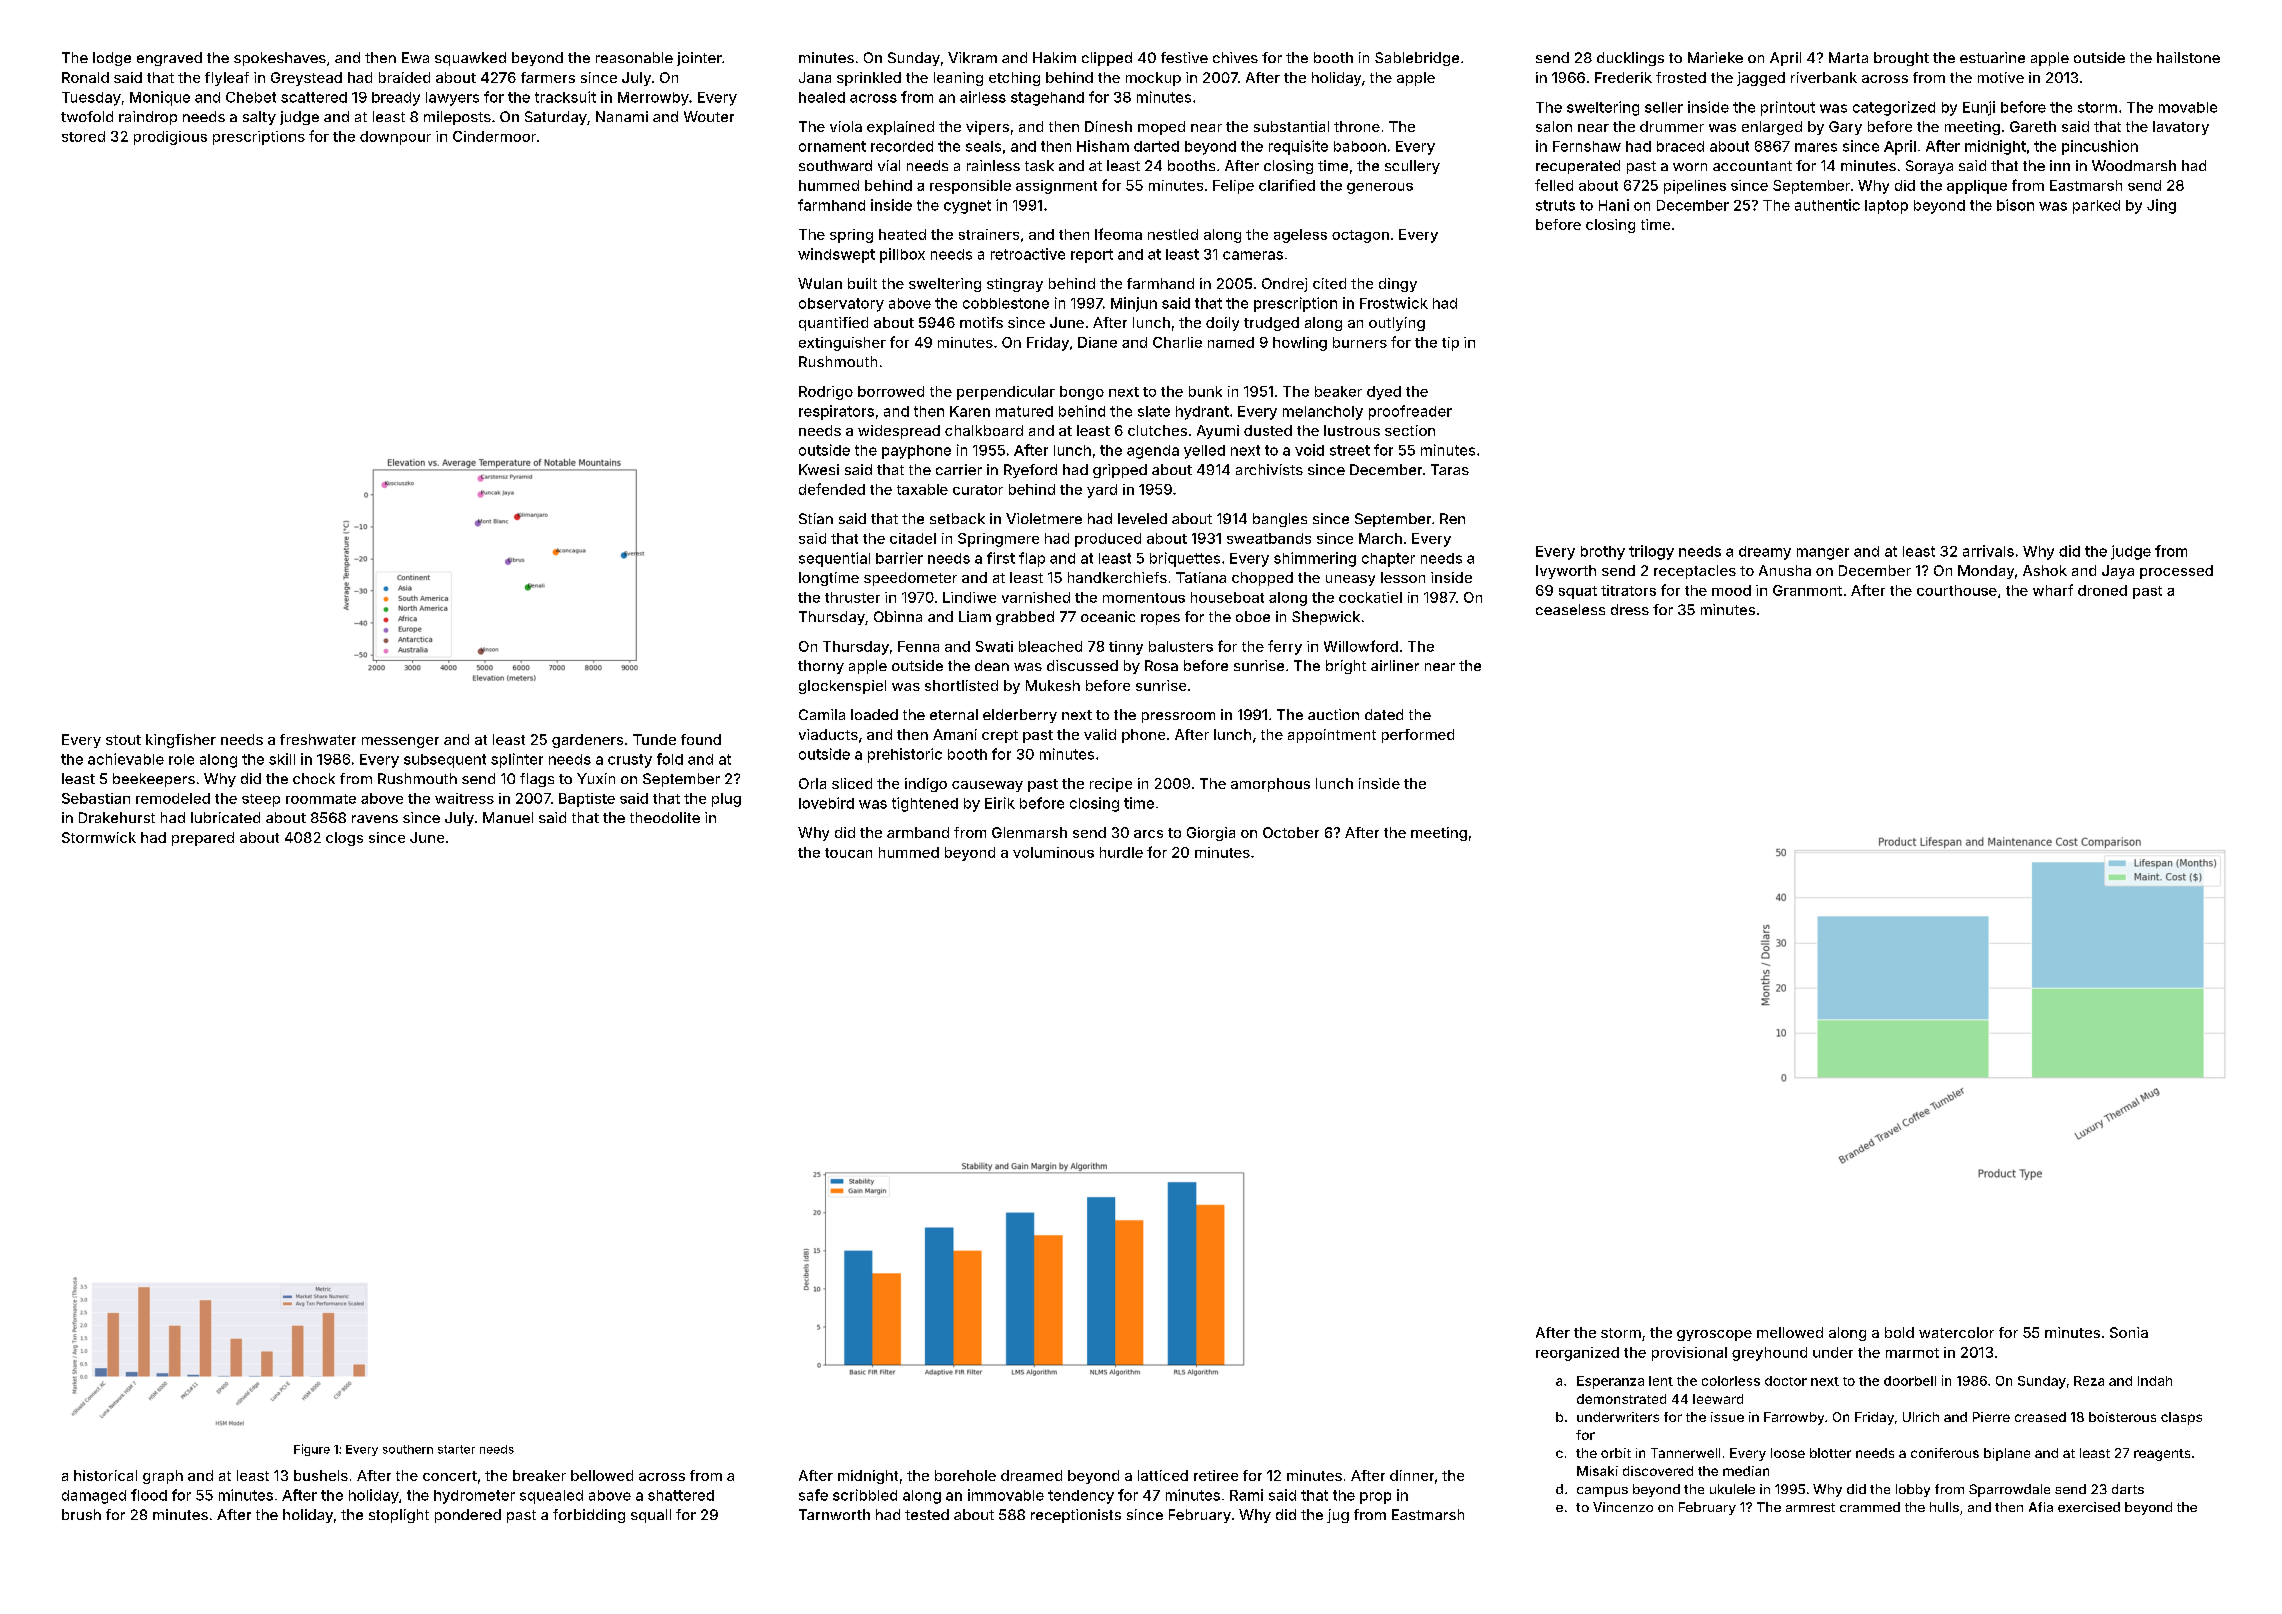  I want to click on clogs, so click(344, 839).
